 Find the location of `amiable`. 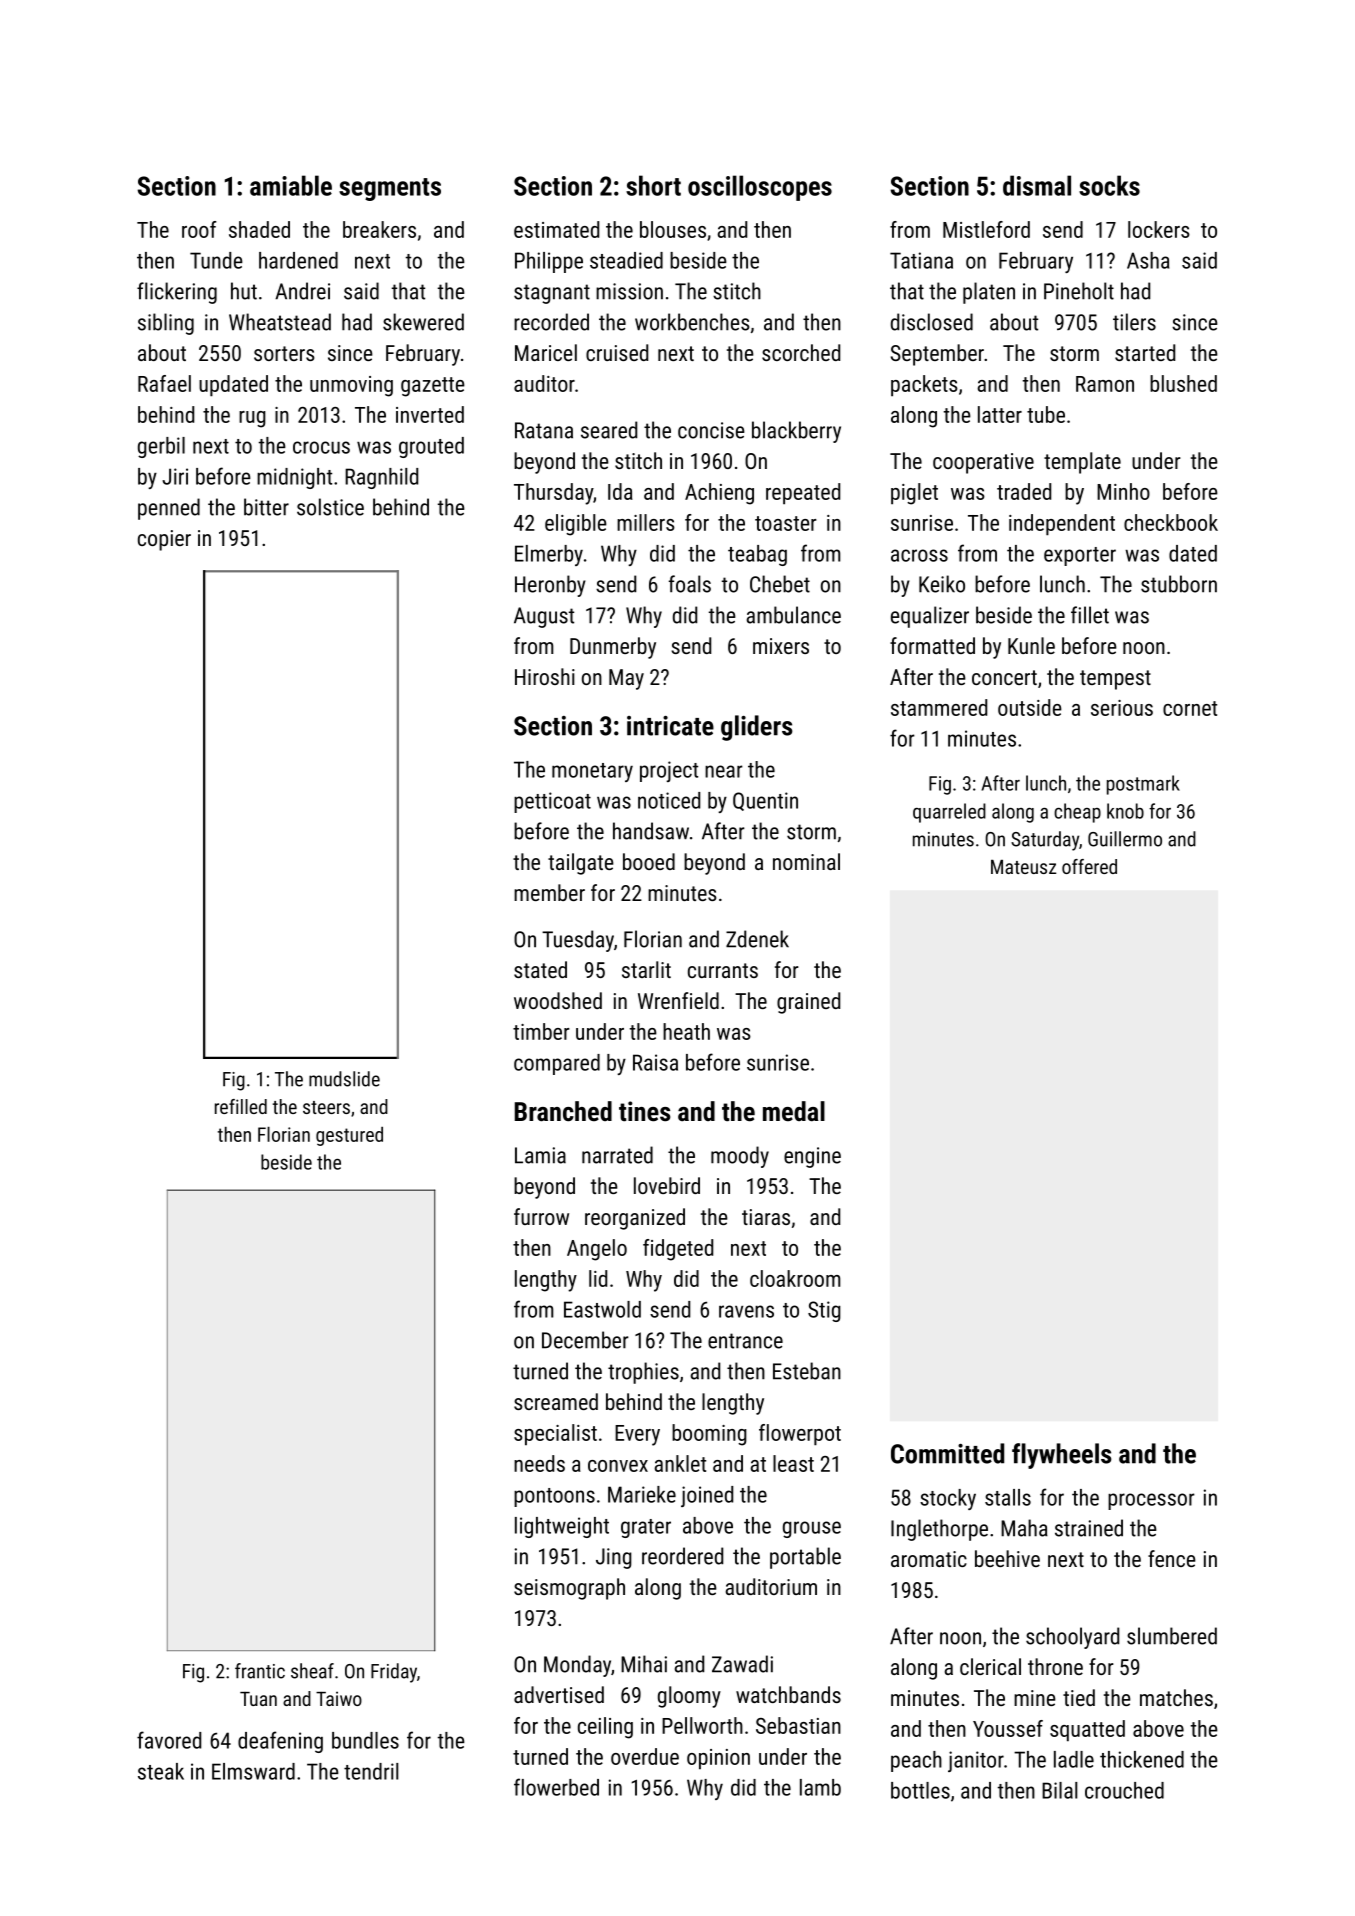

amiable is located at coordinates (291, 185).
